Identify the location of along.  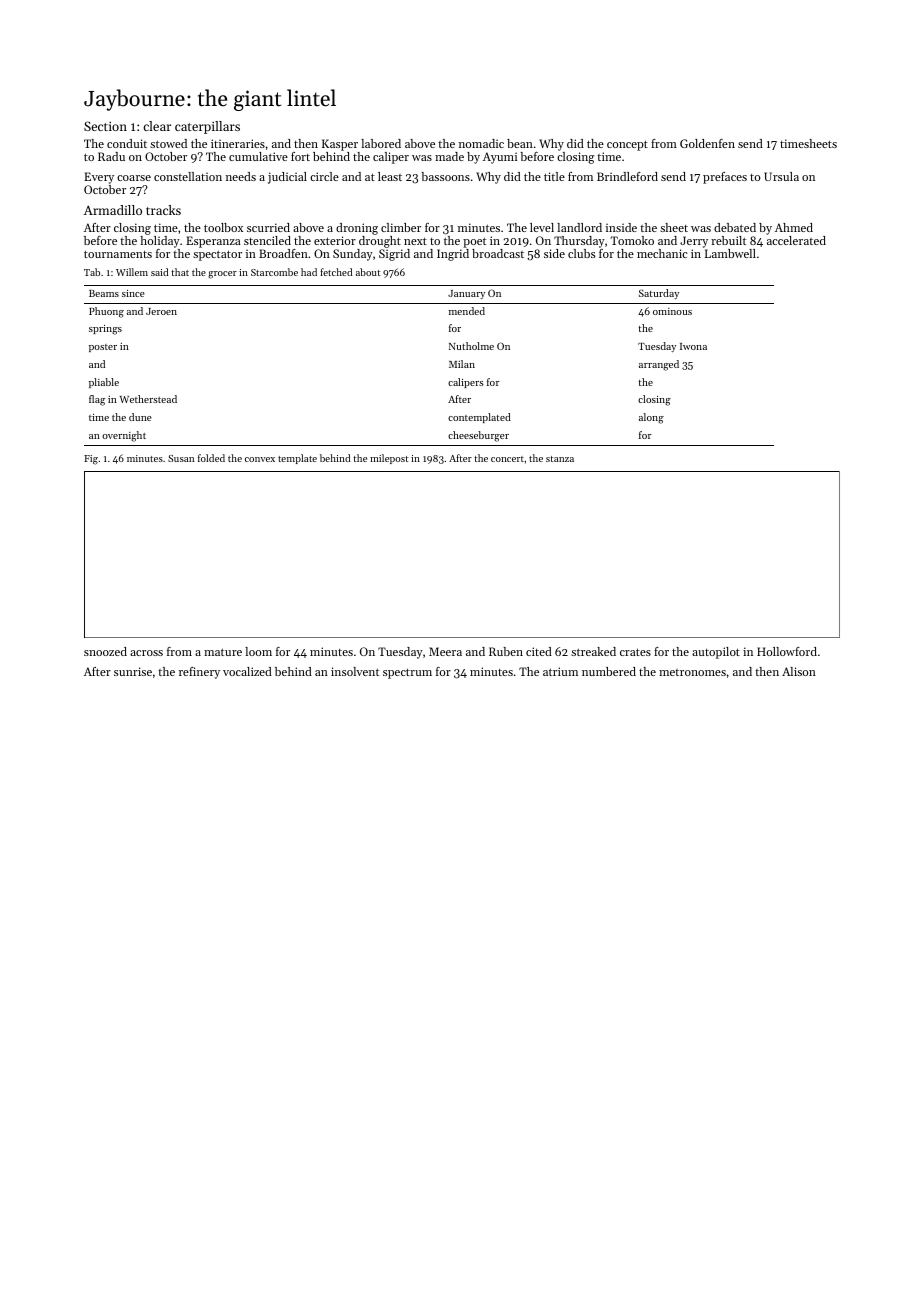
(651, 418).
